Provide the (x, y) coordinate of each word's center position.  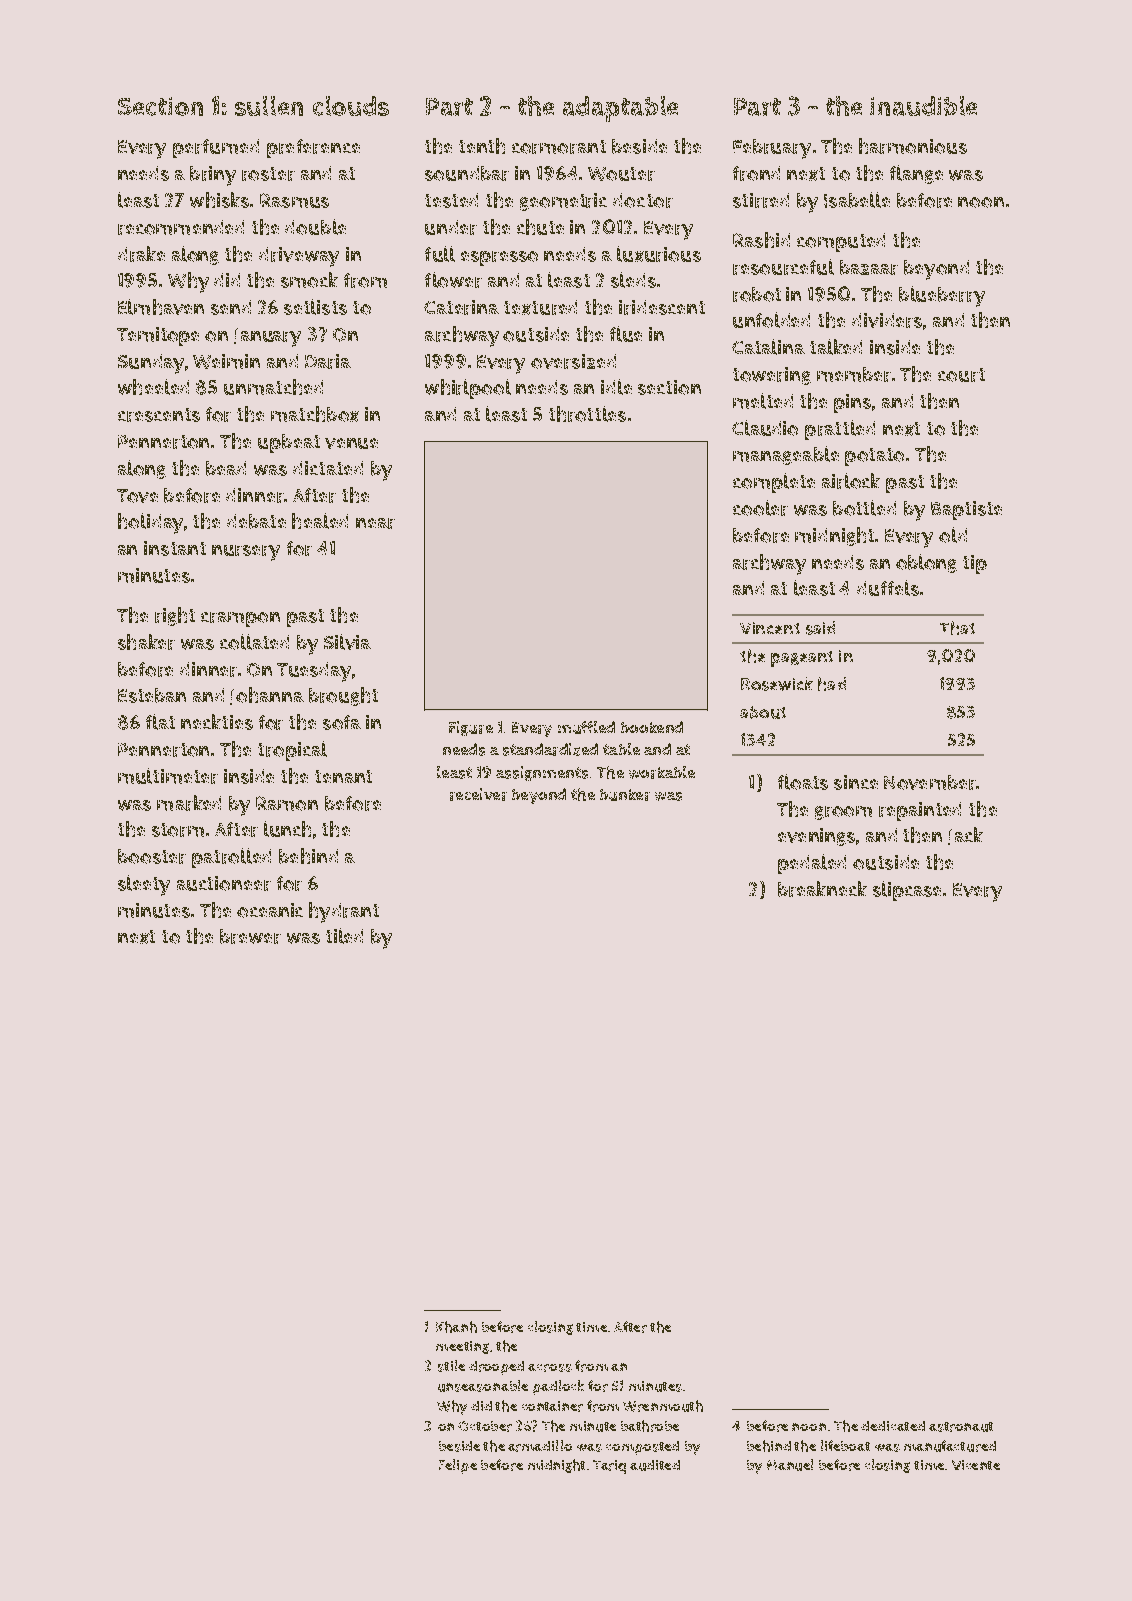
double (315, 227)
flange (916, 174)
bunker (625, 795)
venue (351, 443)
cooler (760, 508)
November (930, 782)
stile (451, 1366)
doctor (643, 200)
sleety (144, 885)
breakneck (822, 889)
